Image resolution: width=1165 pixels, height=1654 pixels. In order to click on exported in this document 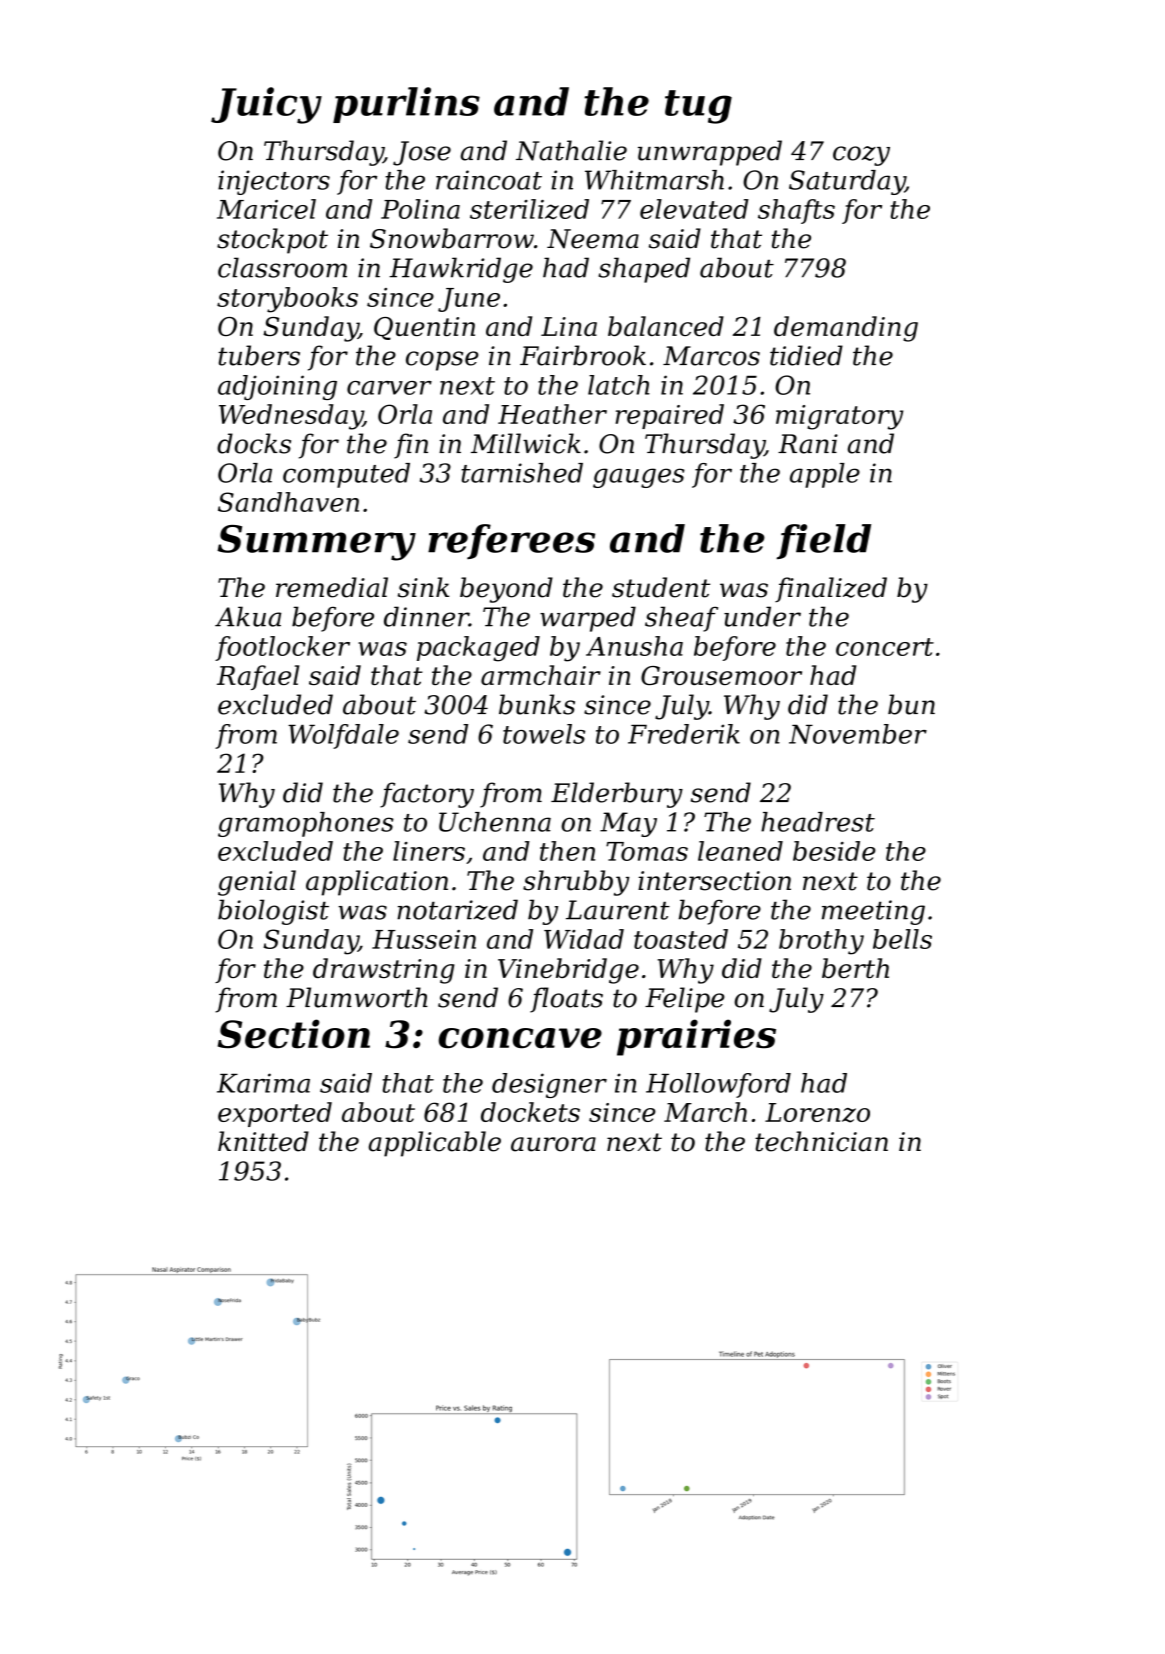, I will do `click(275, 1114)`.
